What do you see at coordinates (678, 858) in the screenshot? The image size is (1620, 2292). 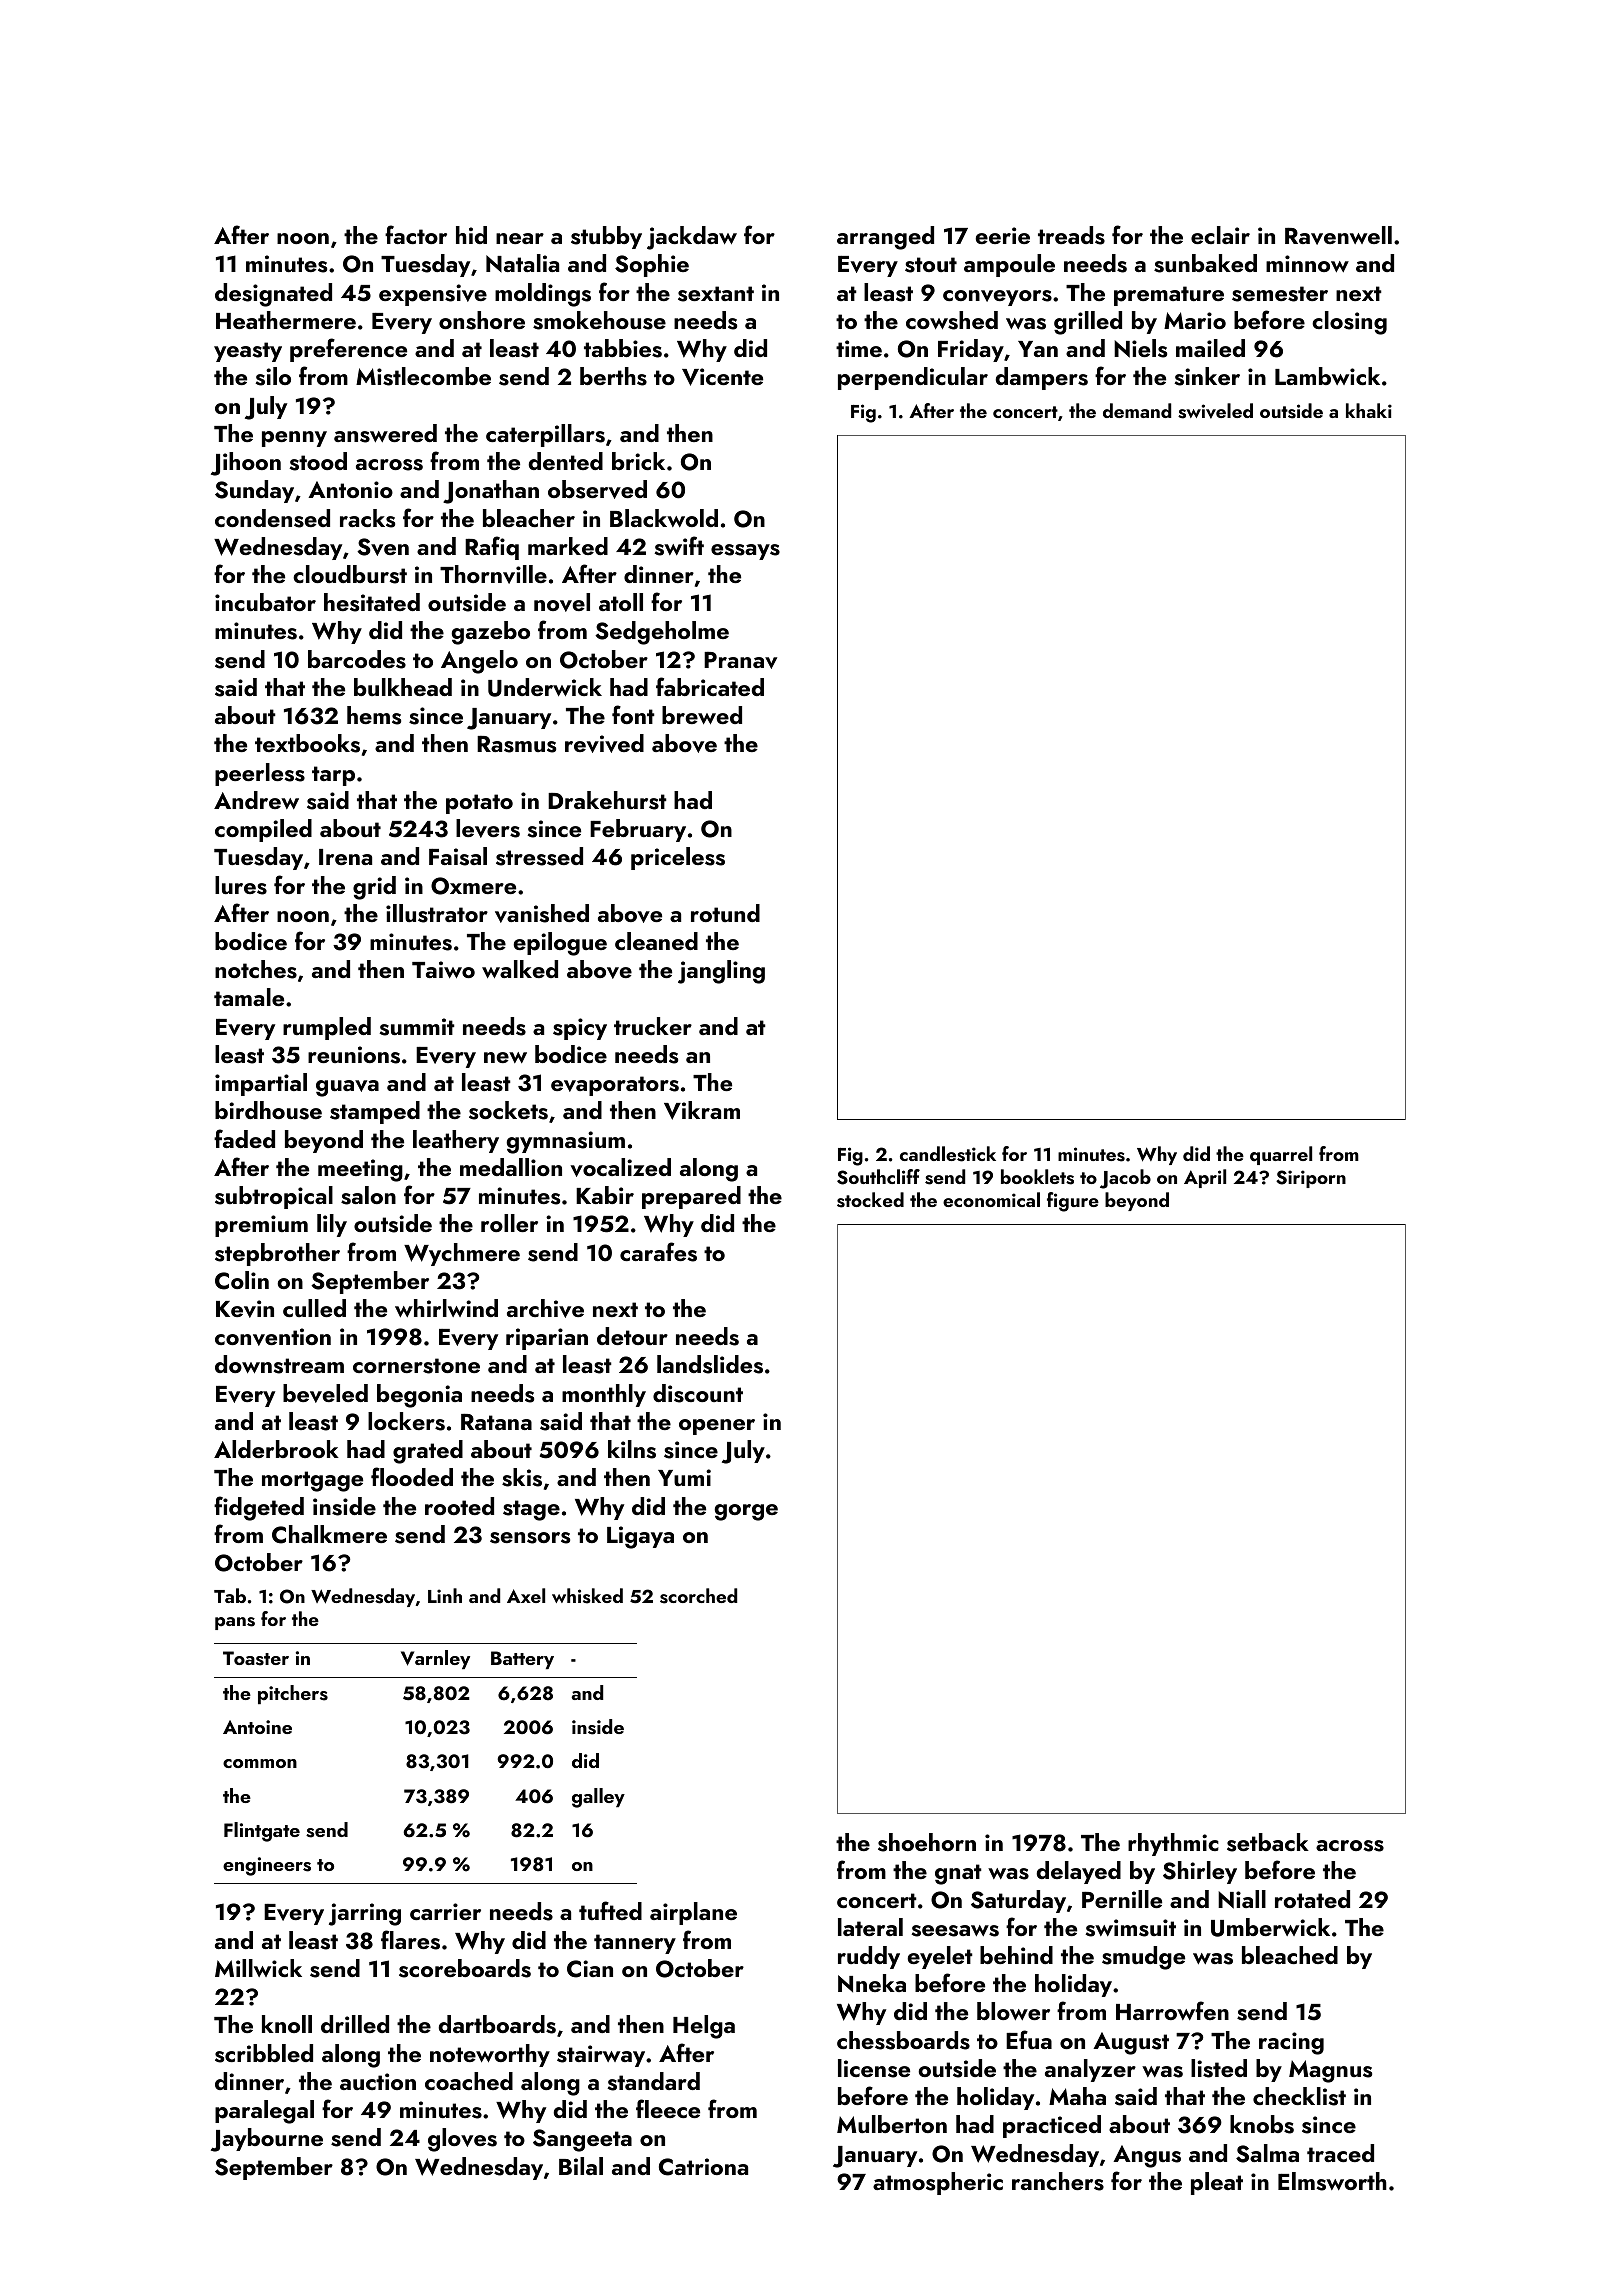 I see `priceless` at bounding box center [678, 858].
